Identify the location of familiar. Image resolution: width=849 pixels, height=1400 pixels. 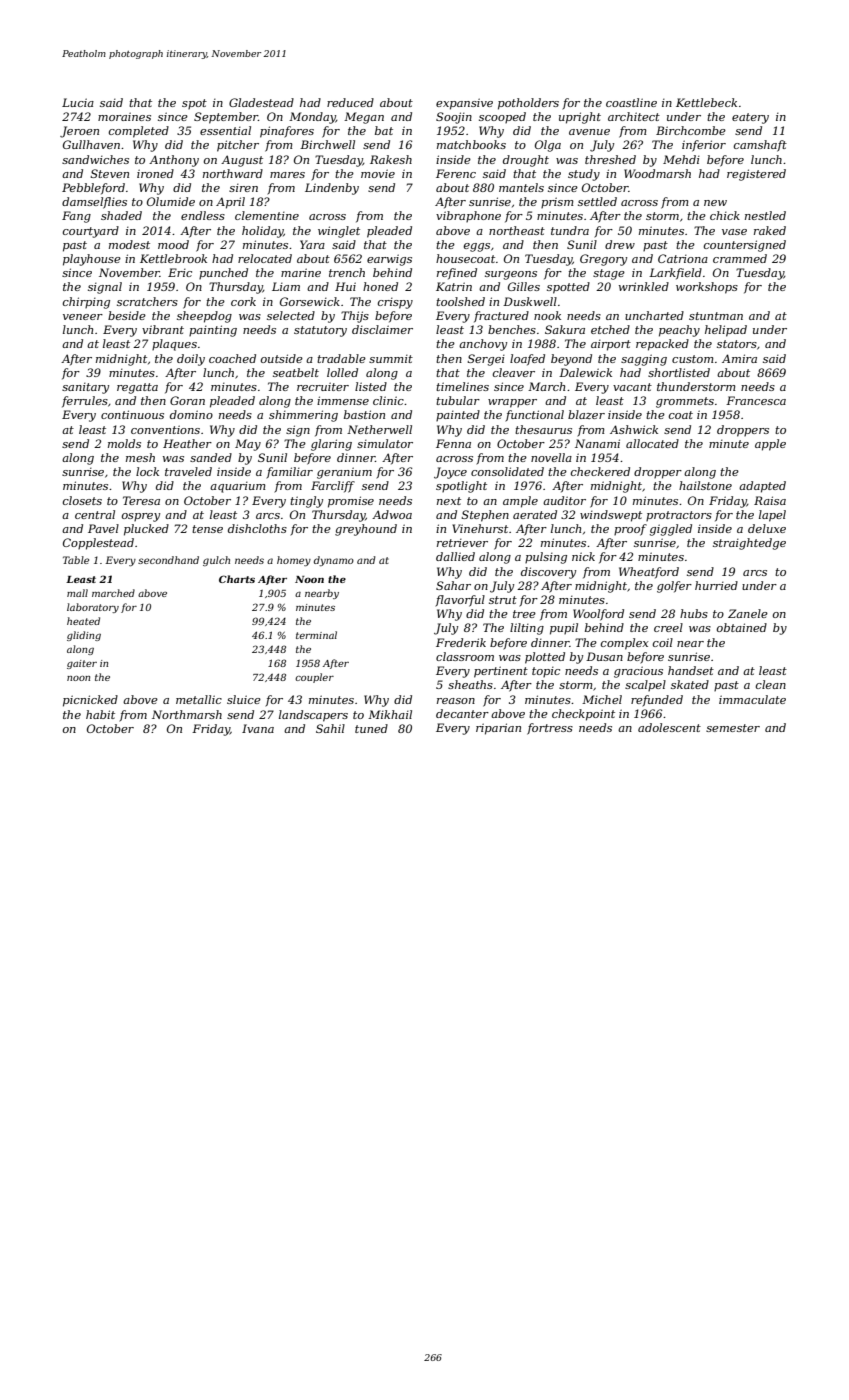
(289, 473).
